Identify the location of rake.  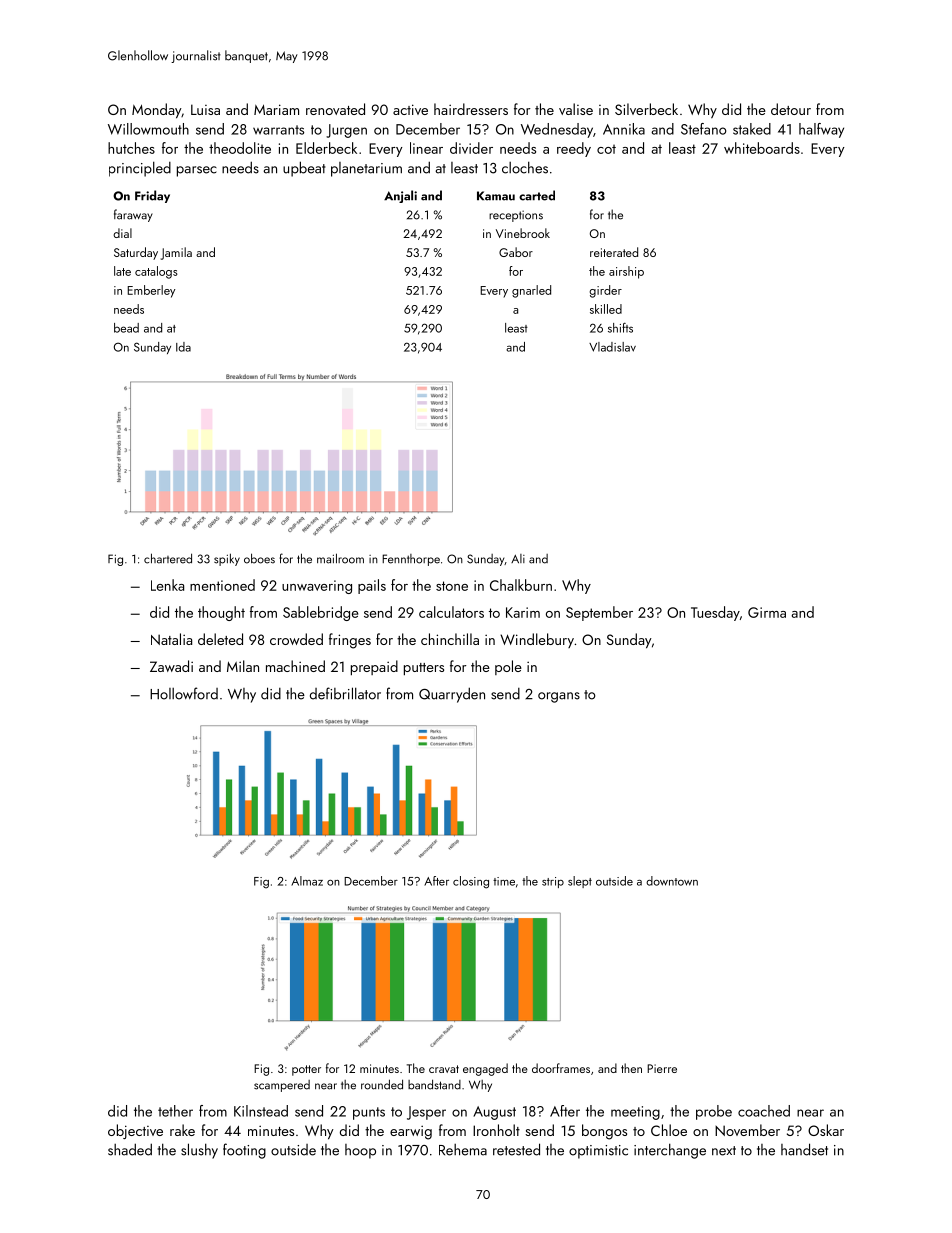
(182, 1130).
